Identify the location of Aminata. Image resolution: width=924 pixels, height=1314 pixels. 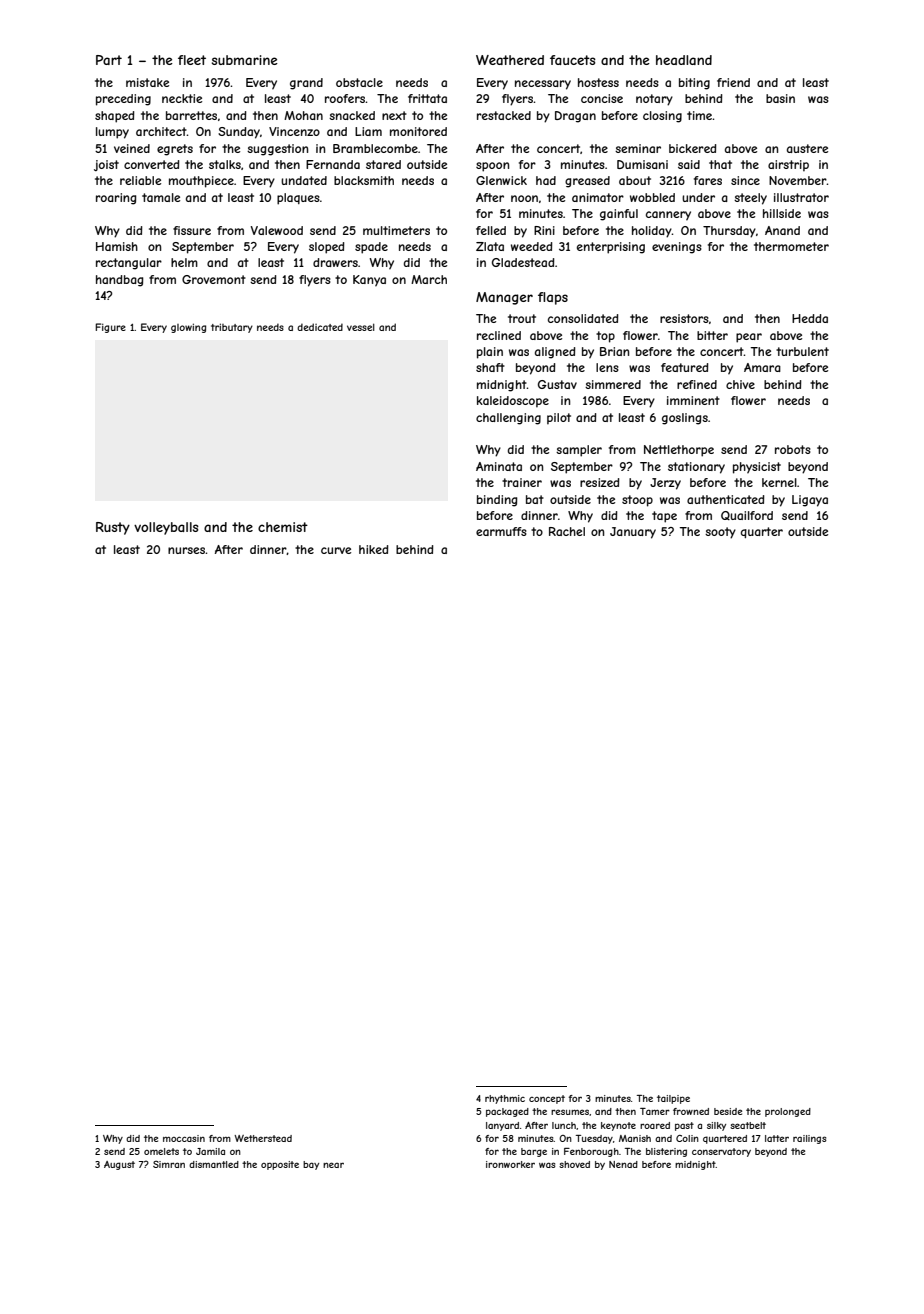
(499, 466).
